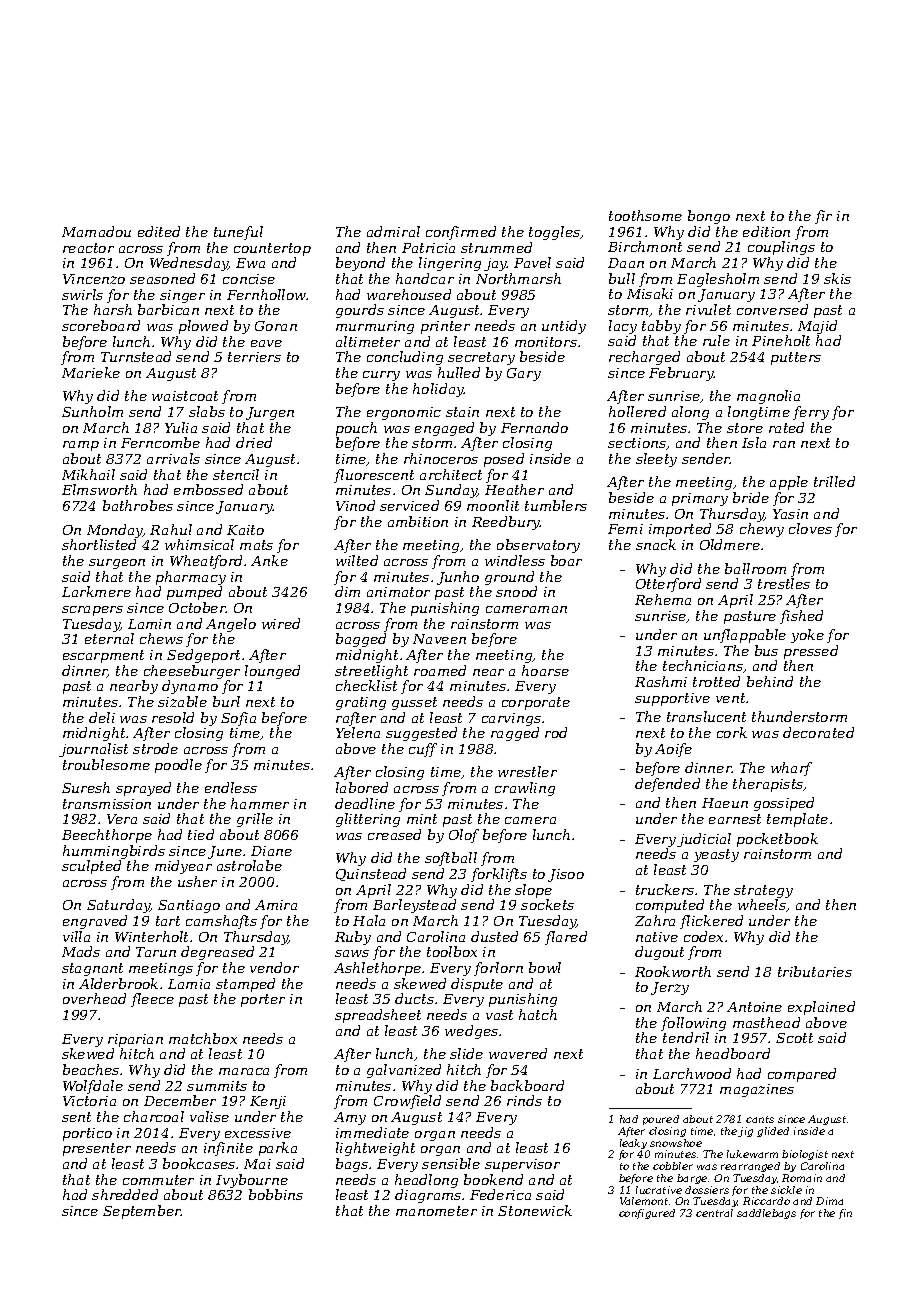  Describe the element at coordinates (796, 358) in the page. I see `putters` at that location.
